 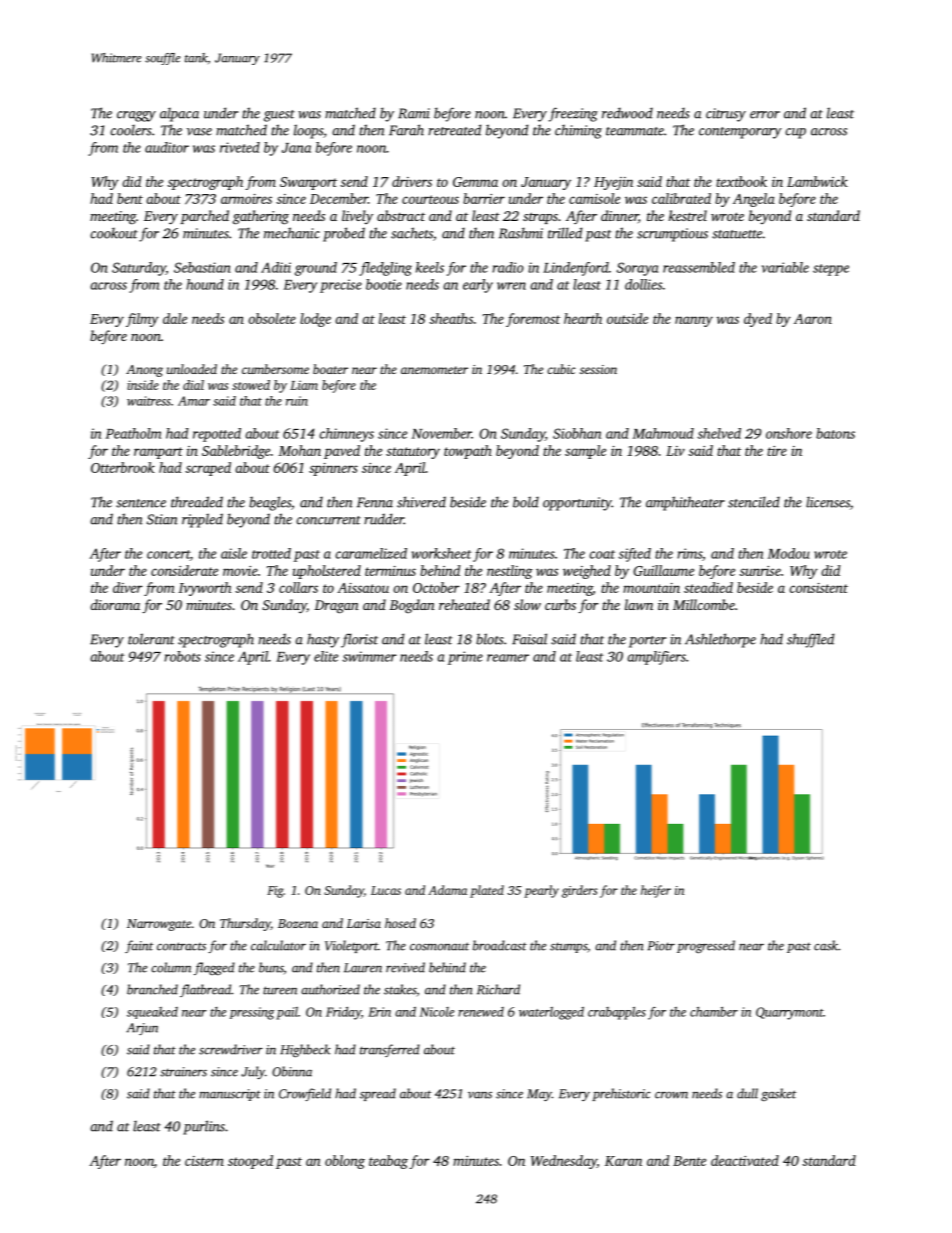 What do you see at coordinates (758, 320) in the image?
I see `dyed` at bounding box center [758, 320].
